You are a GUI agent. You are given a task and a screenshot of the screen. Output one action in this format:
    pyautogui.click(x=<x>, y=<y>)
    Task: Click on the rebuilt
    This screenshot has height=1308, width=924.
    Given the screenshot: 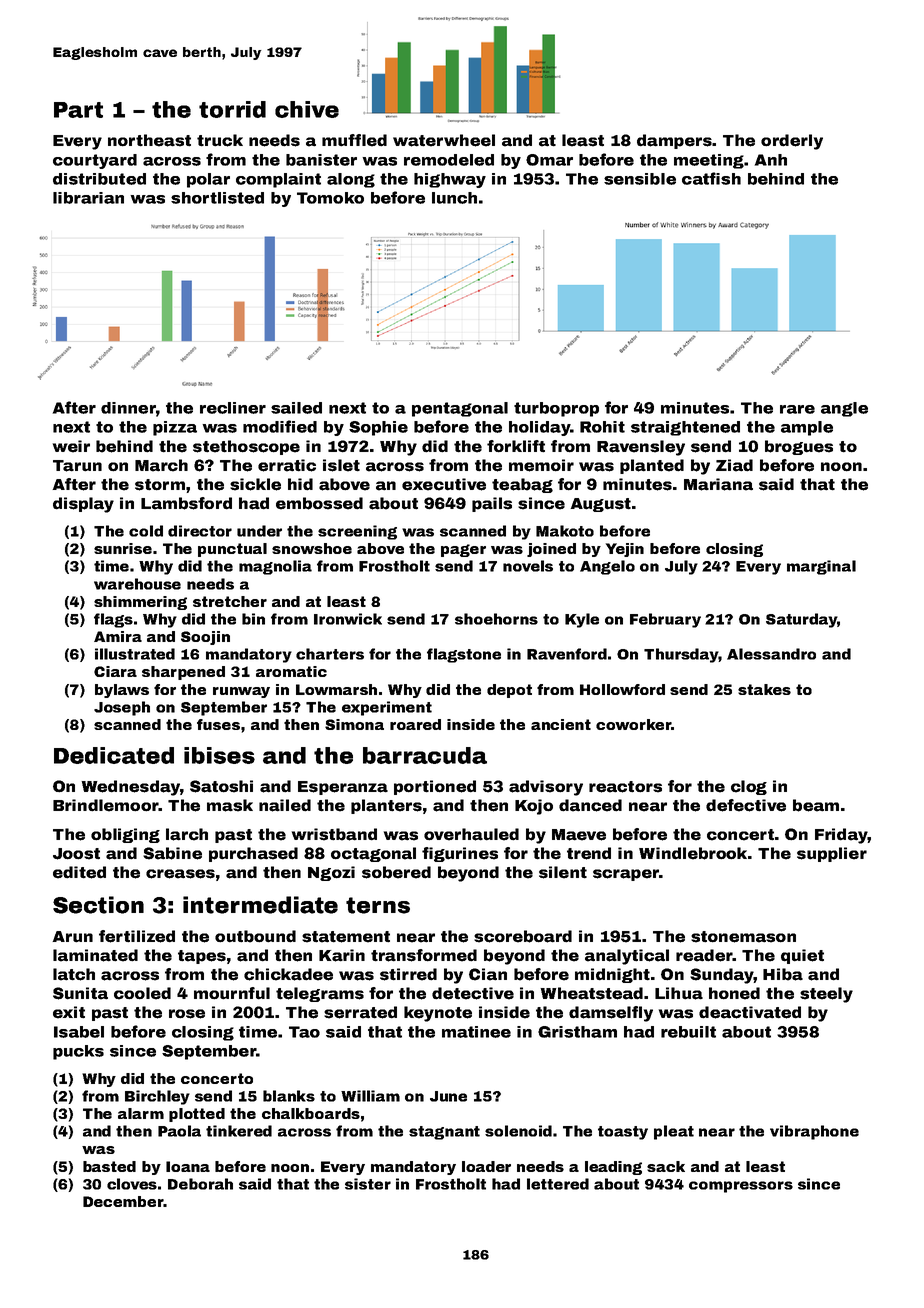 What is the action you would take?
    pyautogui.click(x=688, y=1032)
